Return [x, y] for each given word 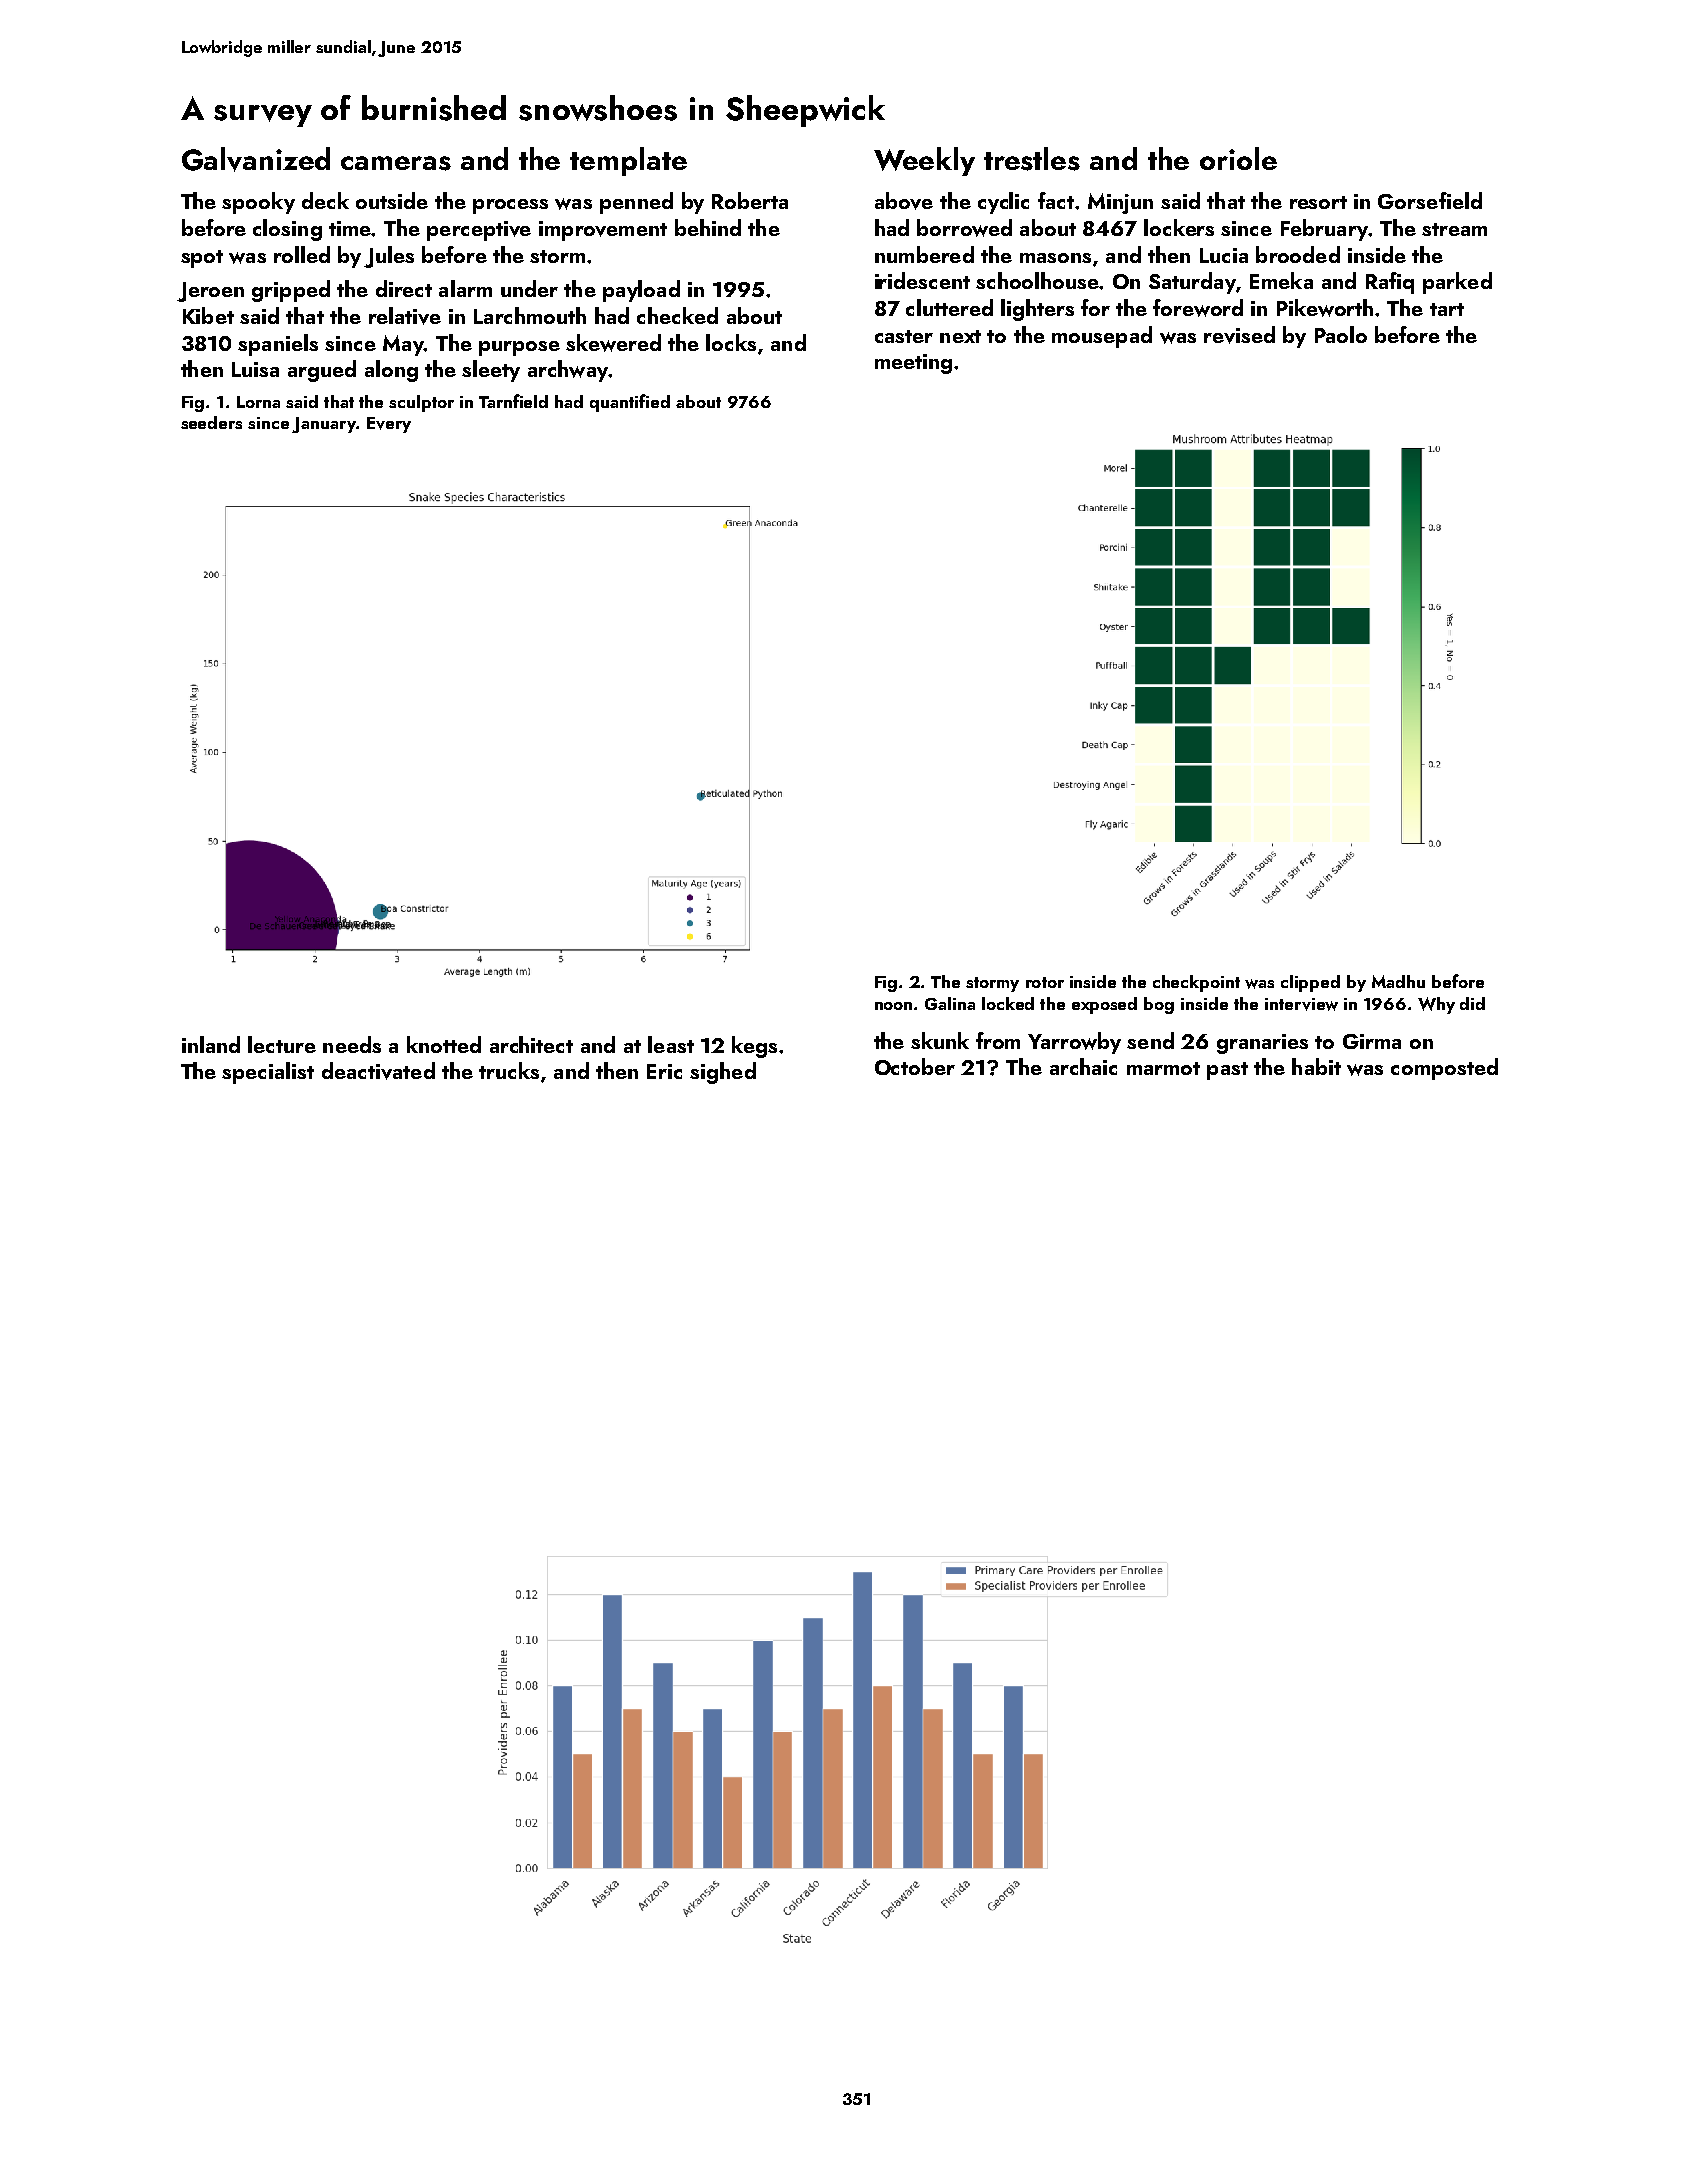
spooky [258, 203]
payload [641, 291]
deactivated [378, 1071]
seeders [211, 422]
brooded [1298, 254]
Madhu [1398, 981]
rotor [1045, 982]
